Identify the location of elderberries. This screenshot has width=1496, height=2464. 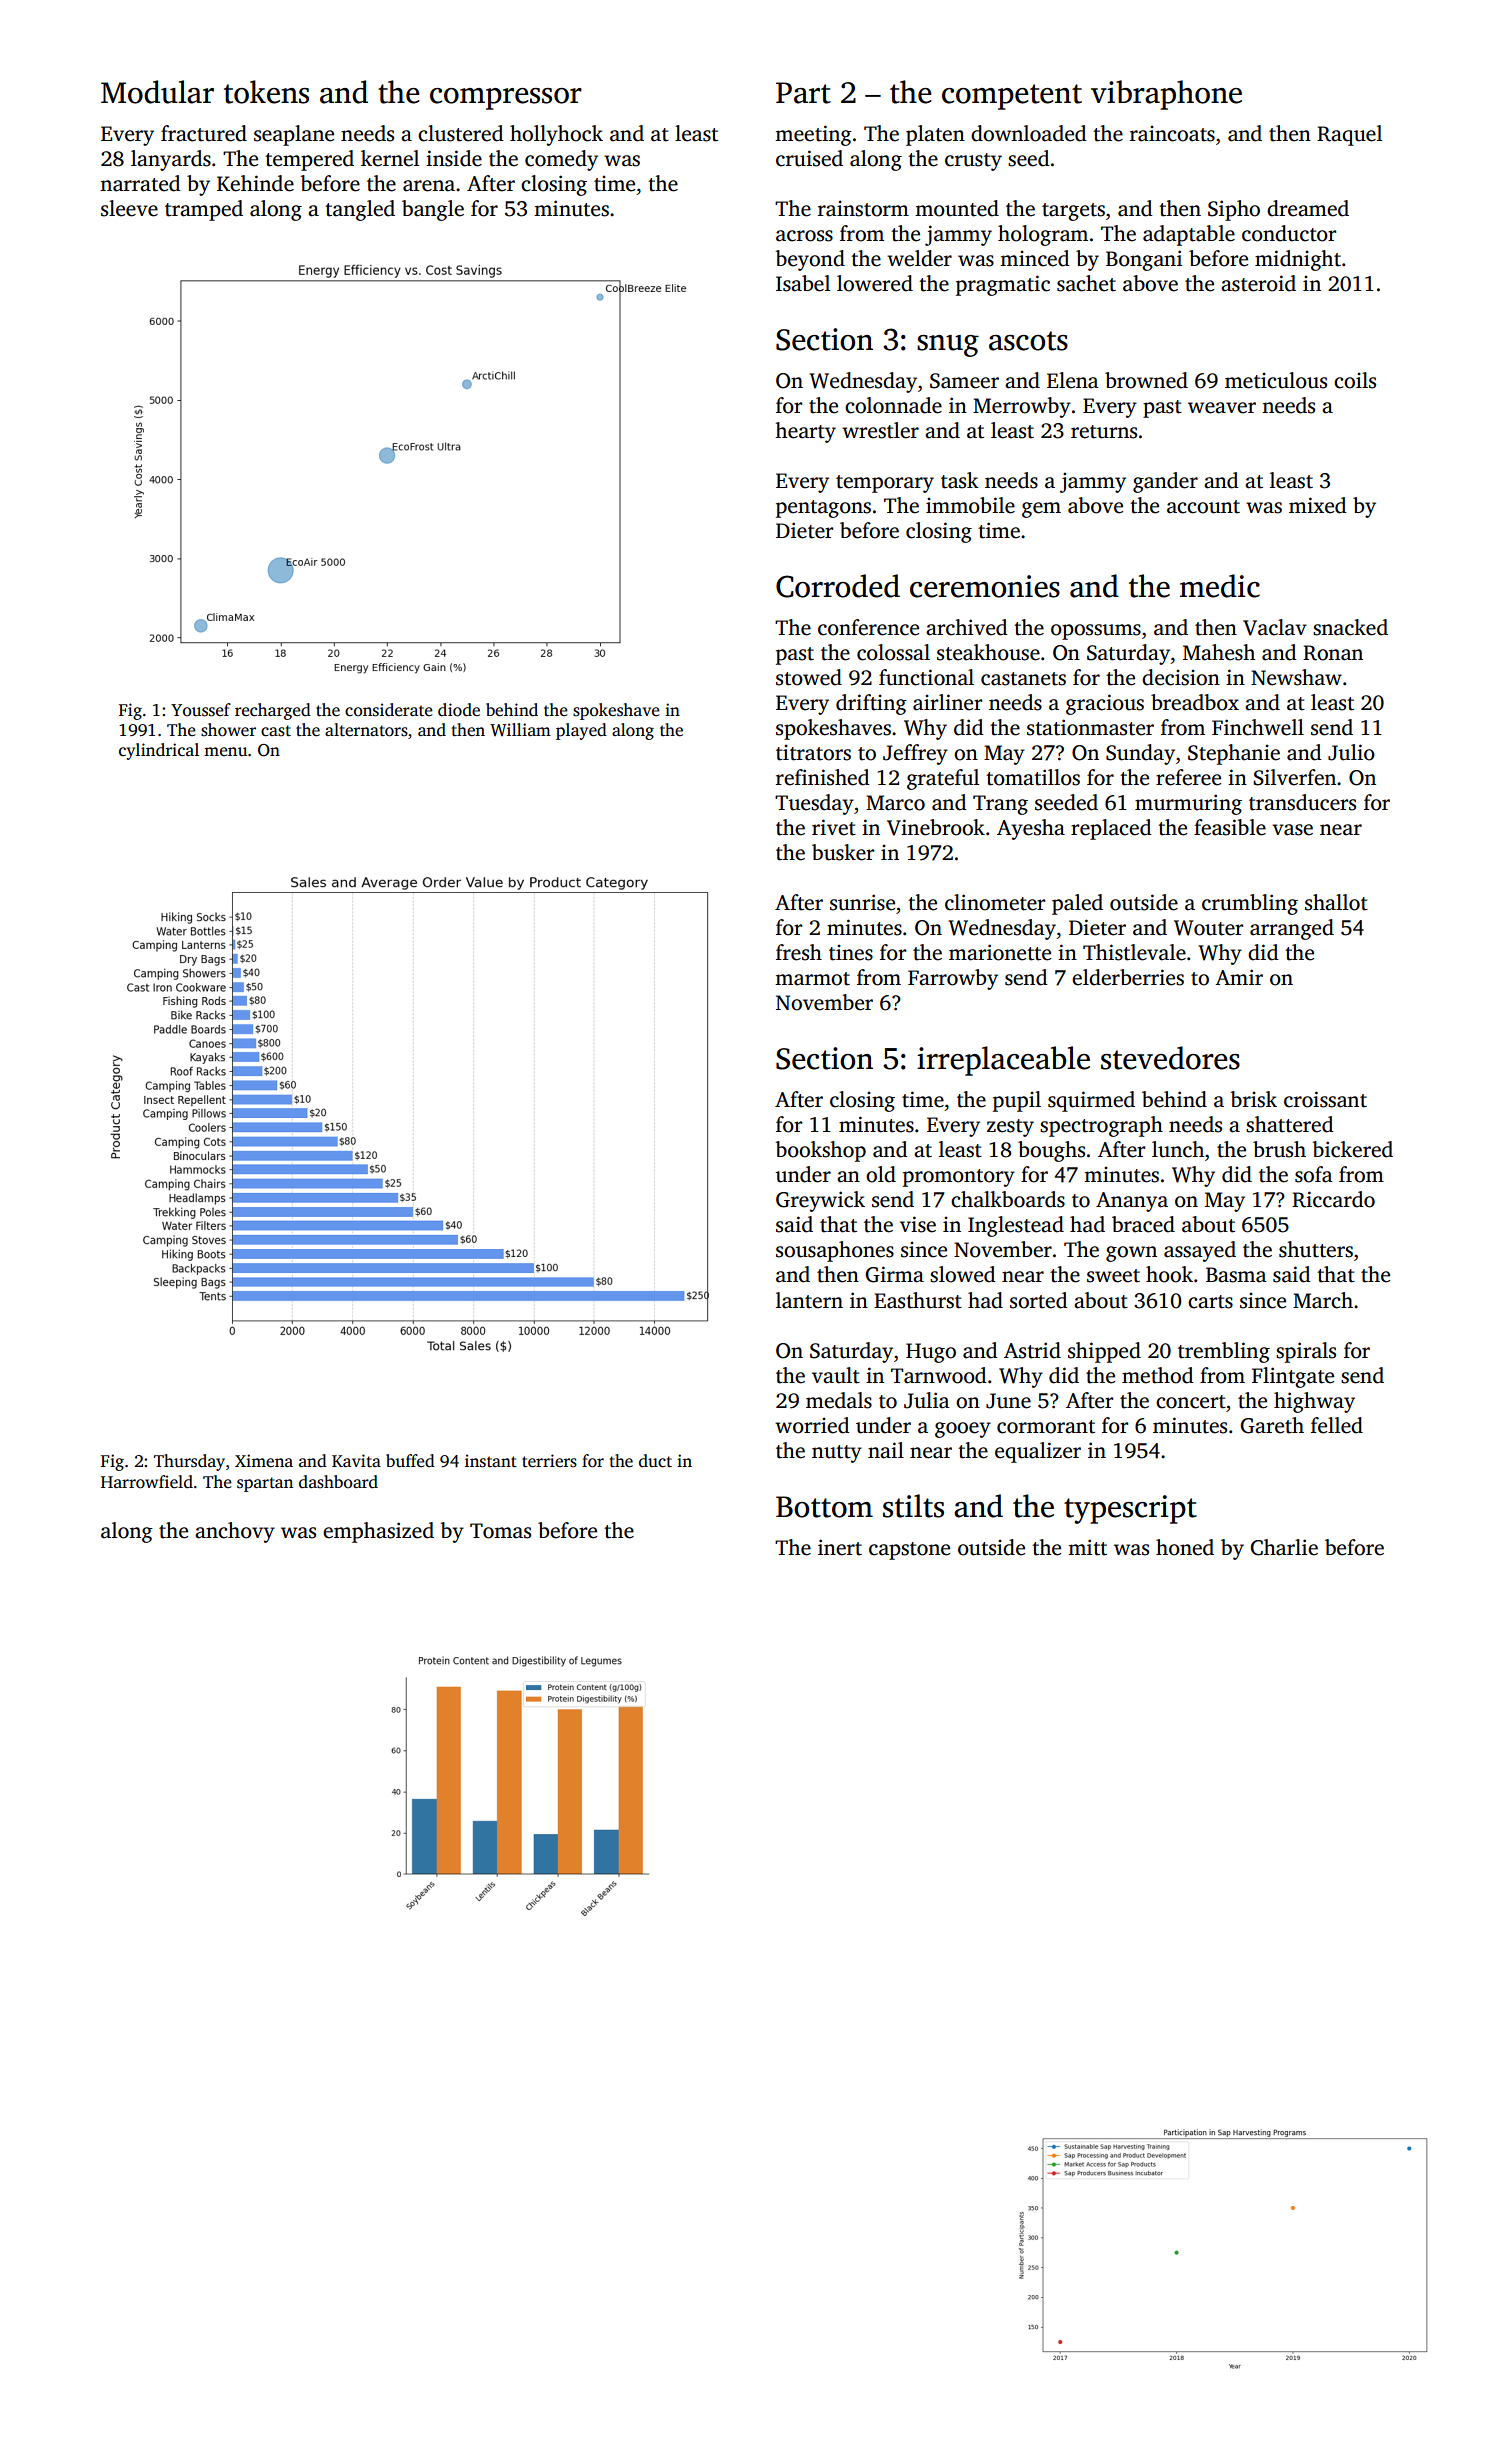
(1128, 977).
